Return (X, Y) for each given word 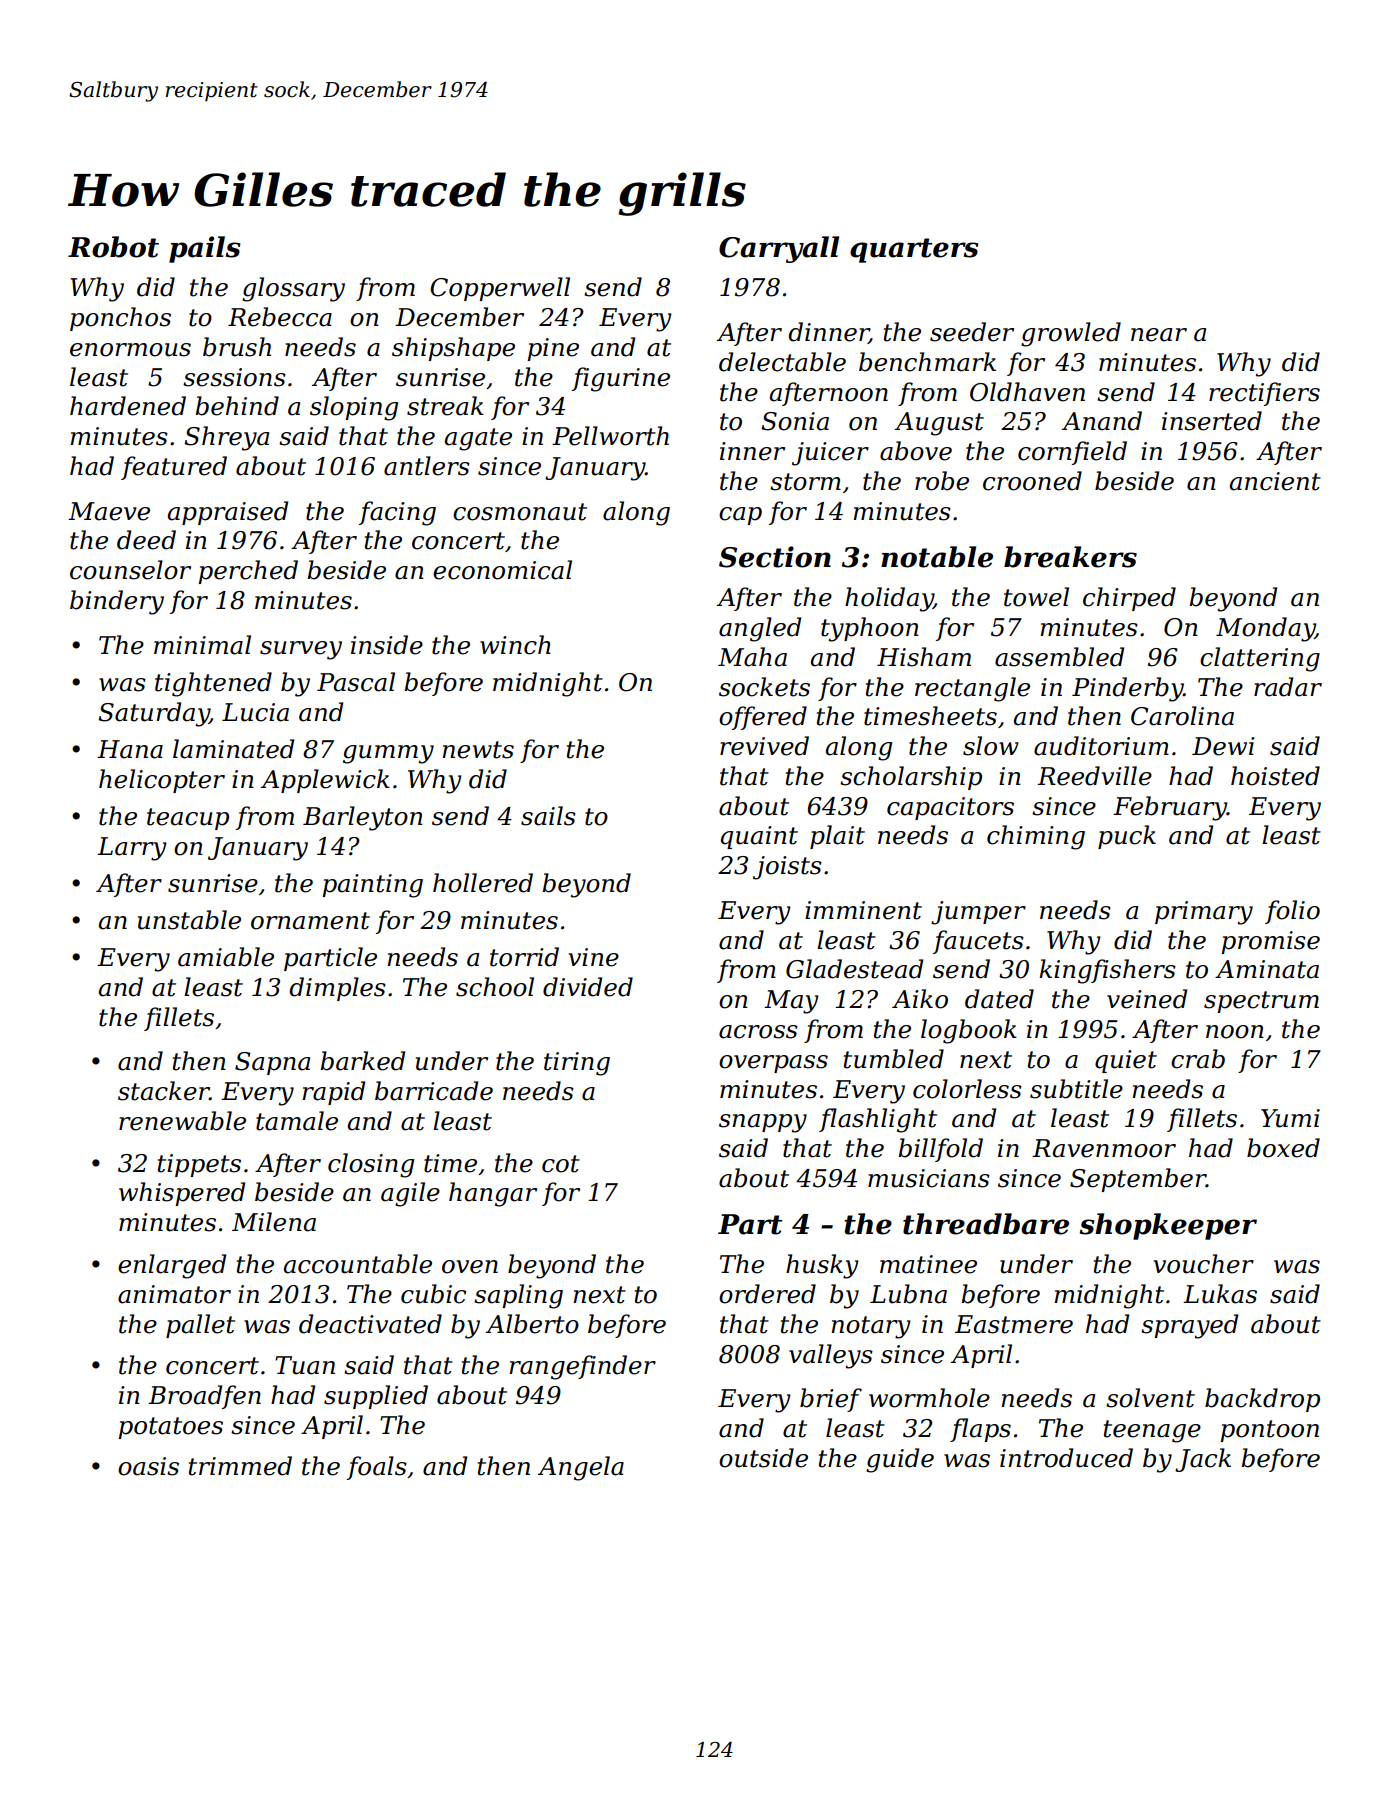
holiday (889, 599)
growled (1071, 334)
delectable (782, 362)
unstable (189, 920)
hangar (493, 1194)
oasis (148, 1466)
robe (942, 481)
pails (204, 249)
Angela (581, 1468)
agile (410, 1194)
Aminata (1267, 969)
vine (594, 957)
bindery (117, 602)
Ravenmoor (1104, 1148)
